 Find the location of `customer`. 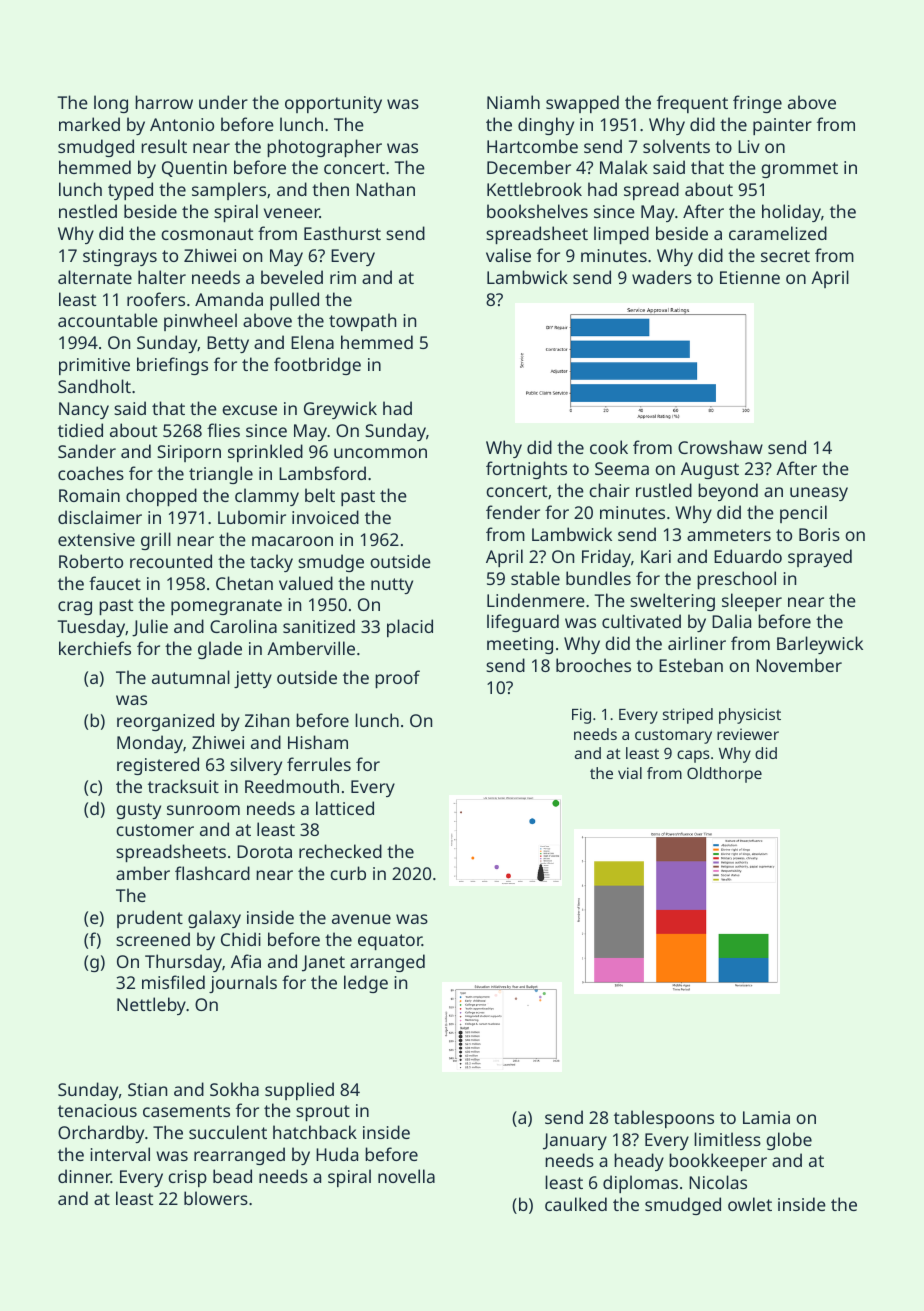

customer is located at coordinates (155, 830).
